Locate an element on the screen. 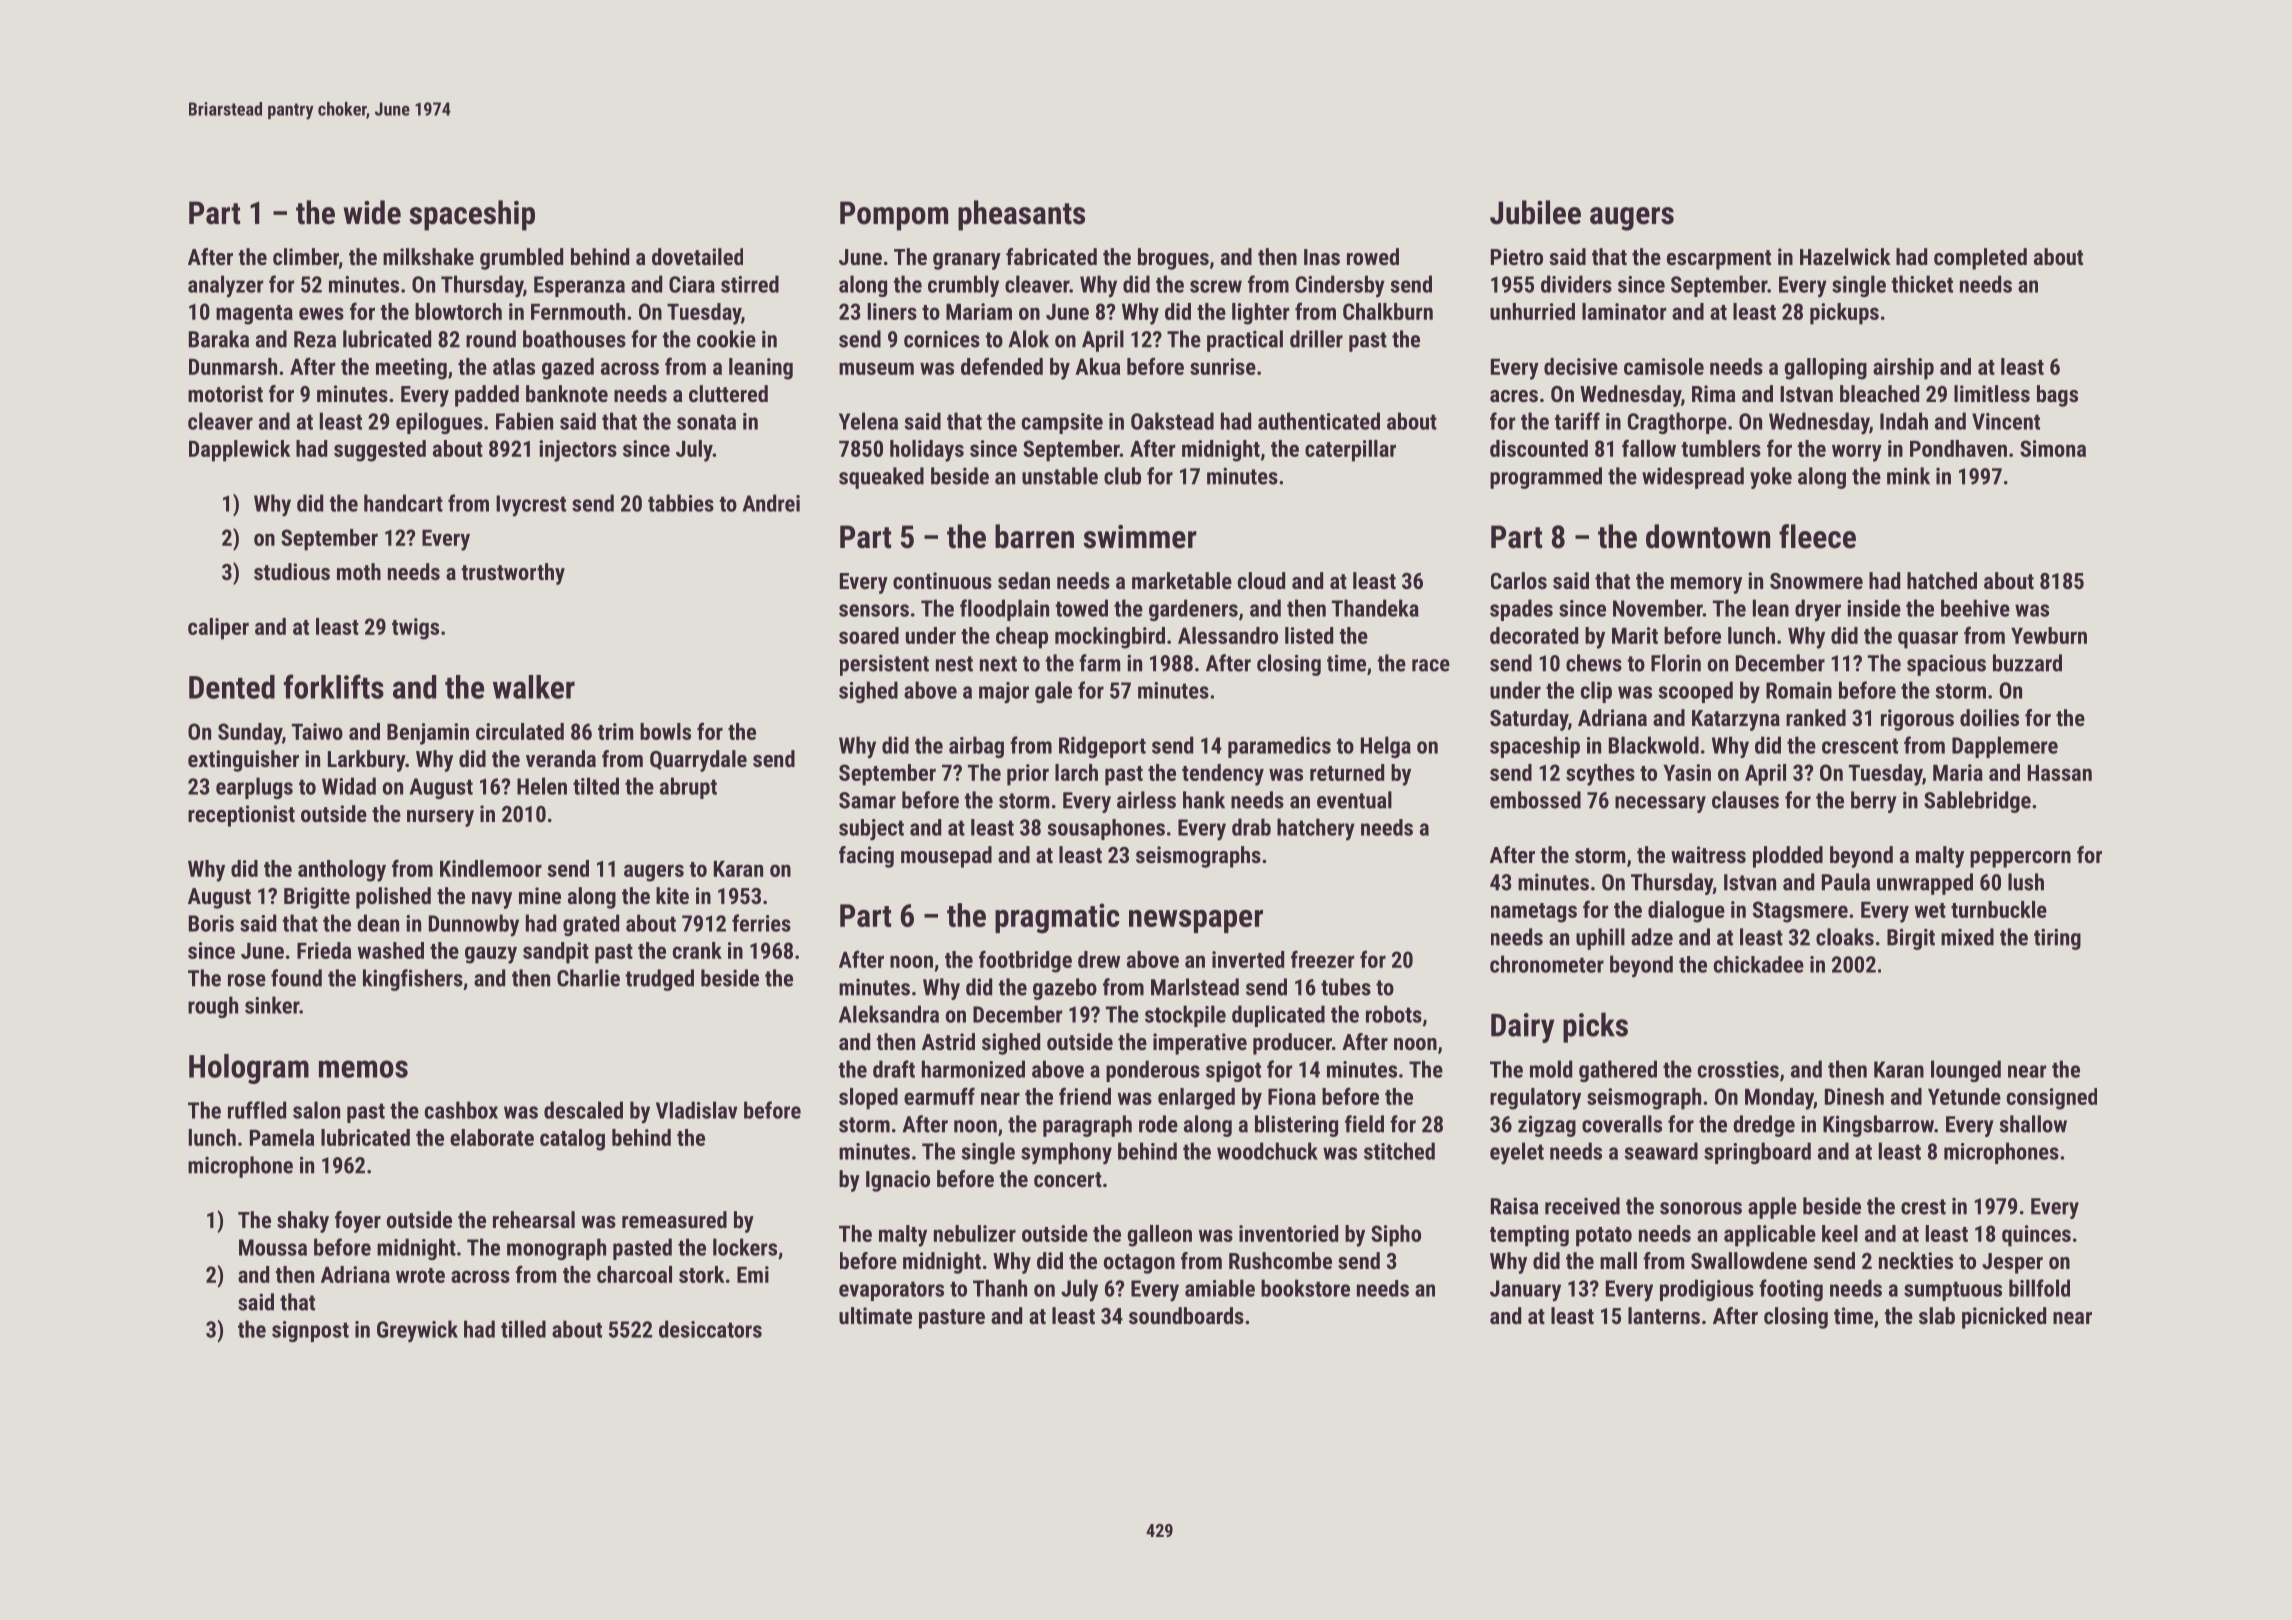  fleece is located at coordinates (1817, 536).
